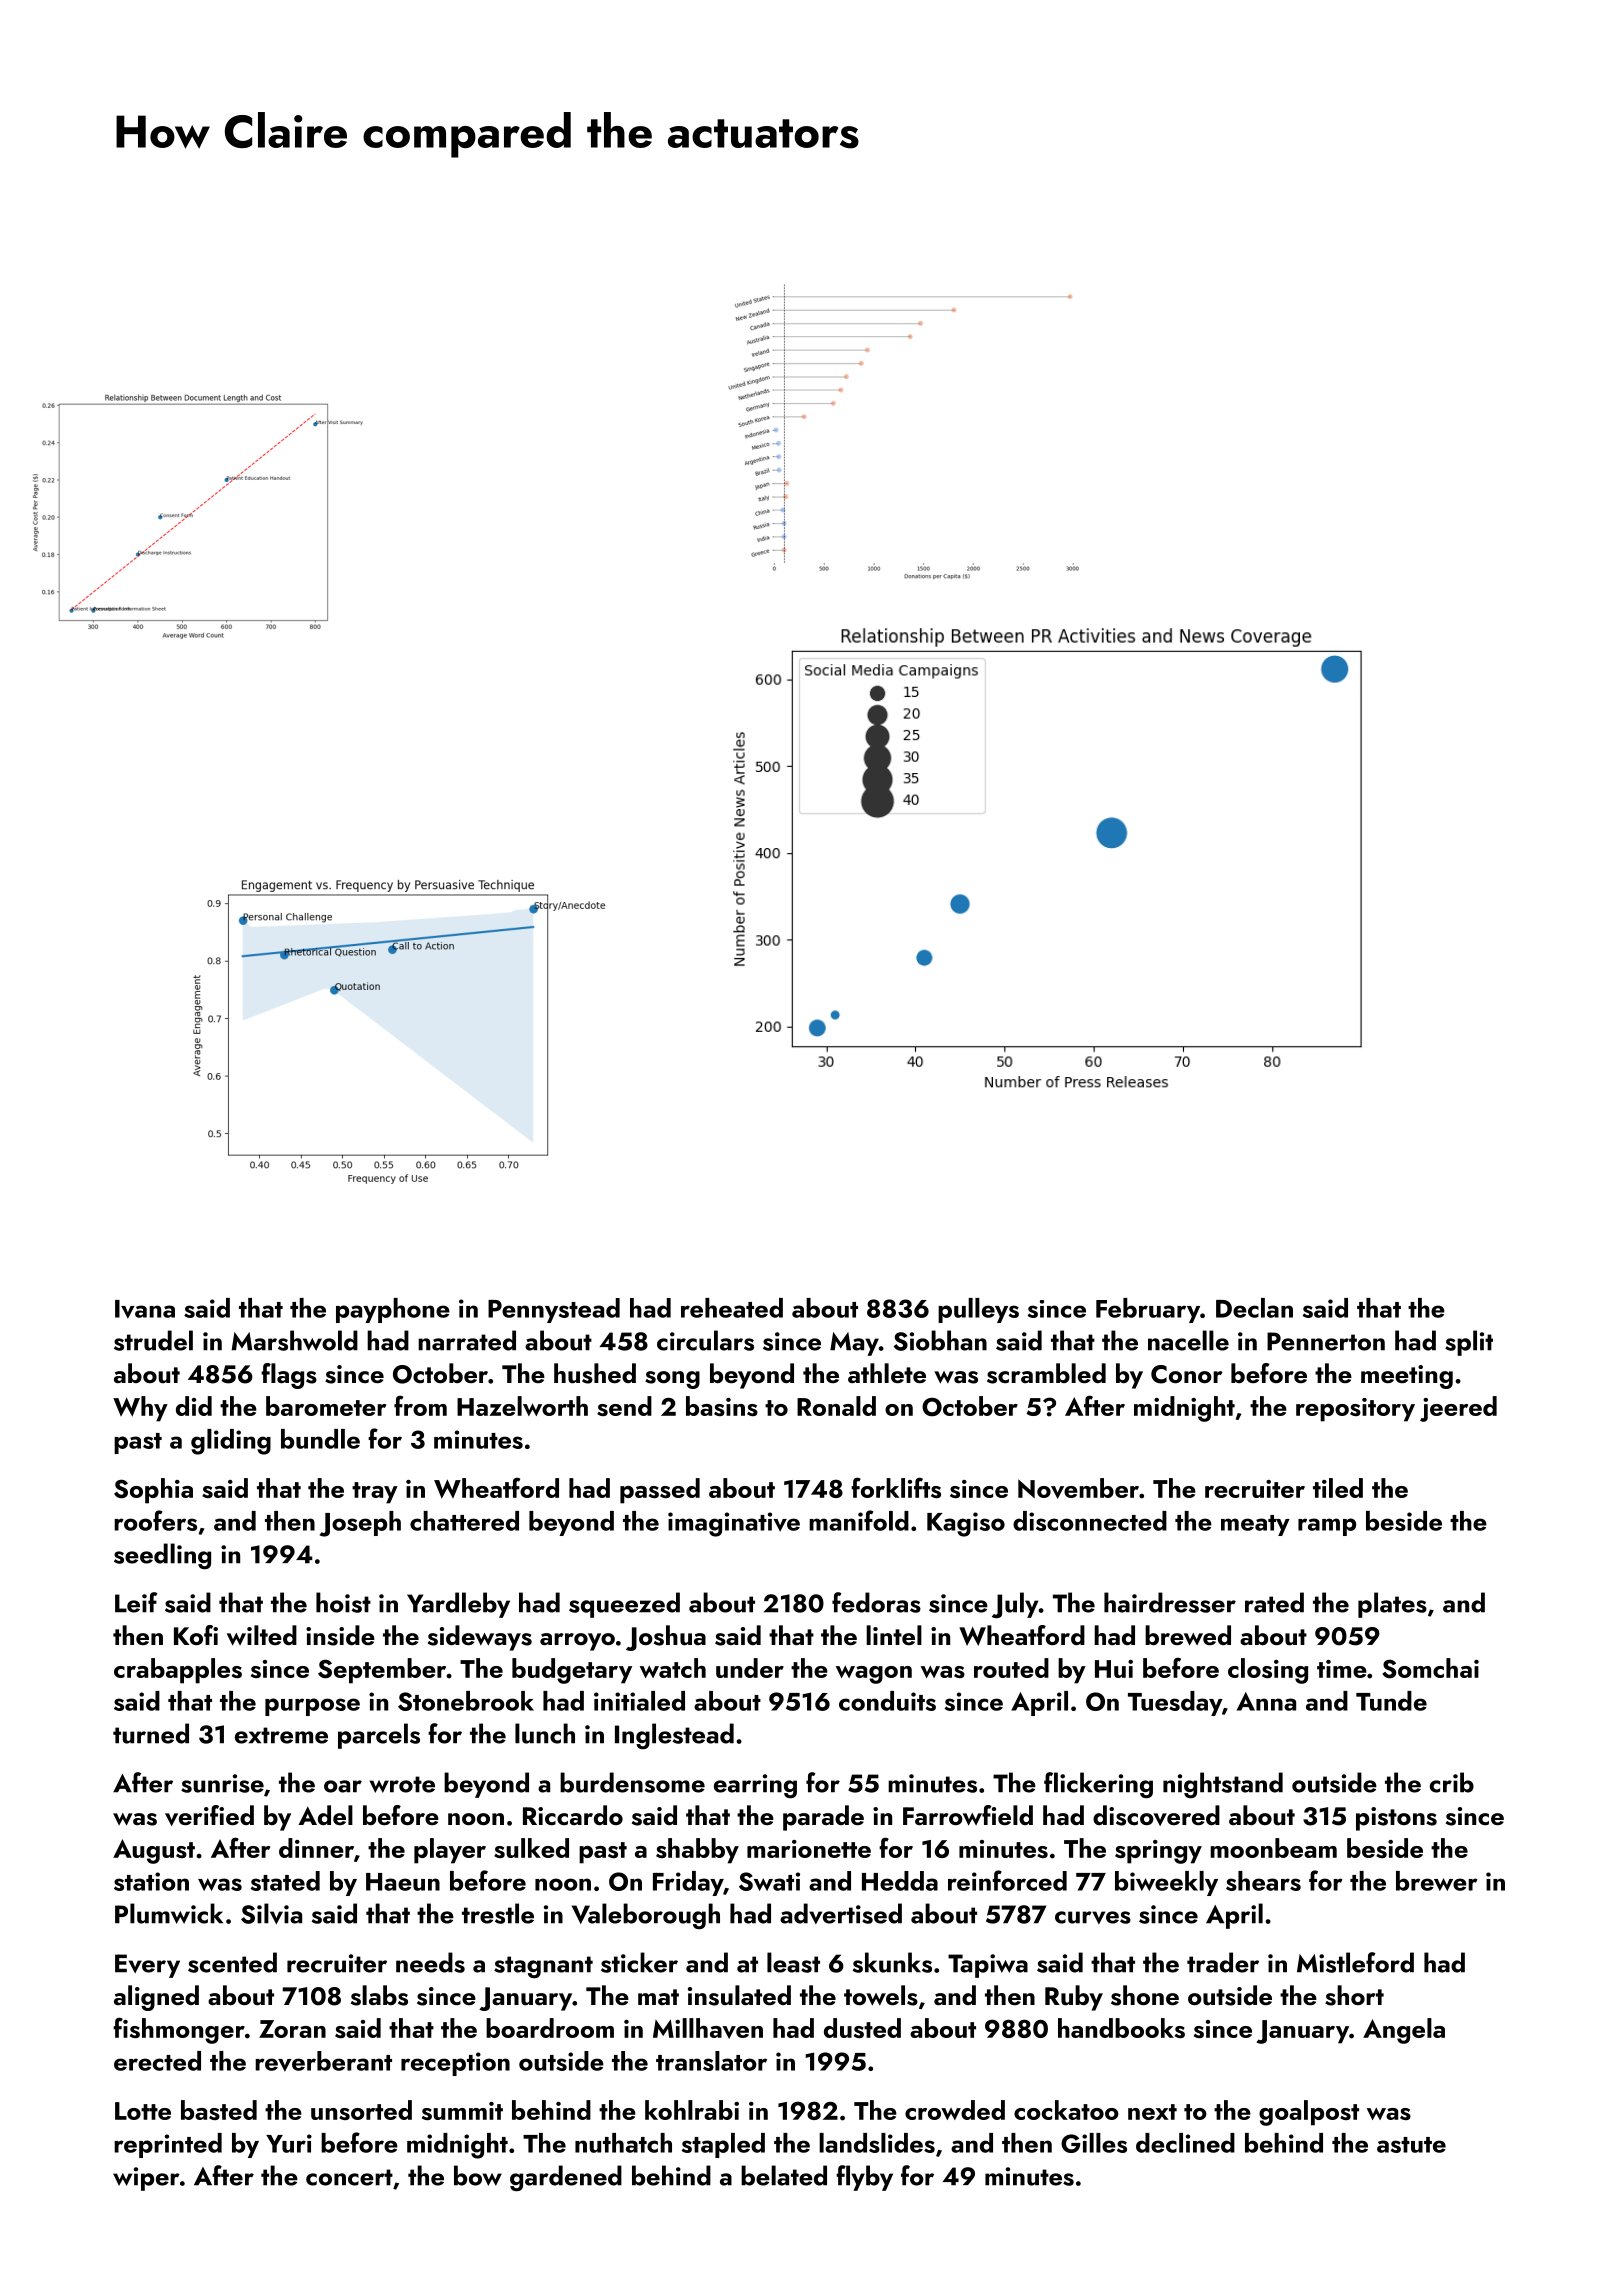  What do you see at coordinates (1254, 1308) in the document?
I see `Declan` at bounding box center [1254, 1308].
